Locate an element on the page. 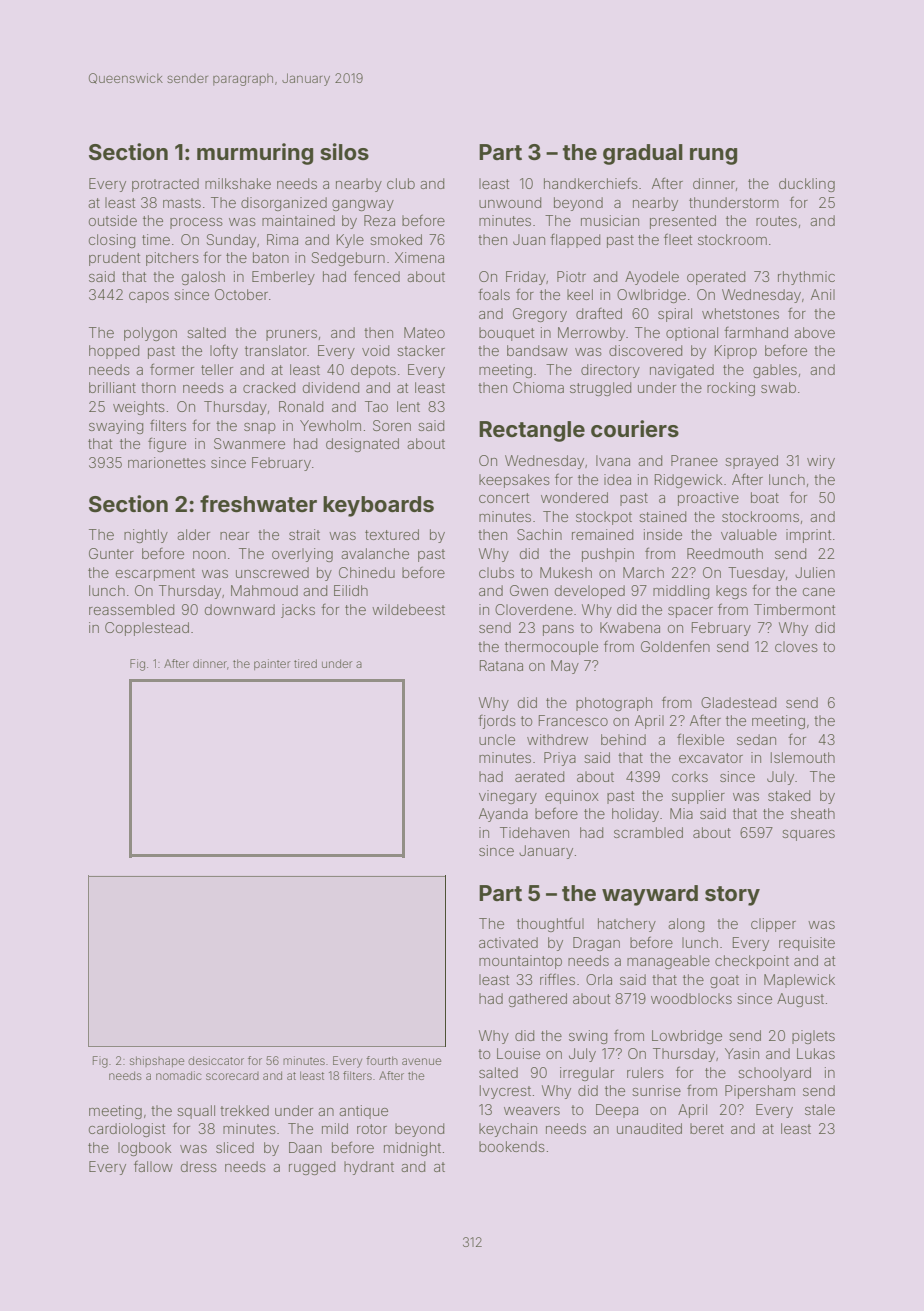 The image size is (924, 1311). dress is located at coordinates (199, 1166).
